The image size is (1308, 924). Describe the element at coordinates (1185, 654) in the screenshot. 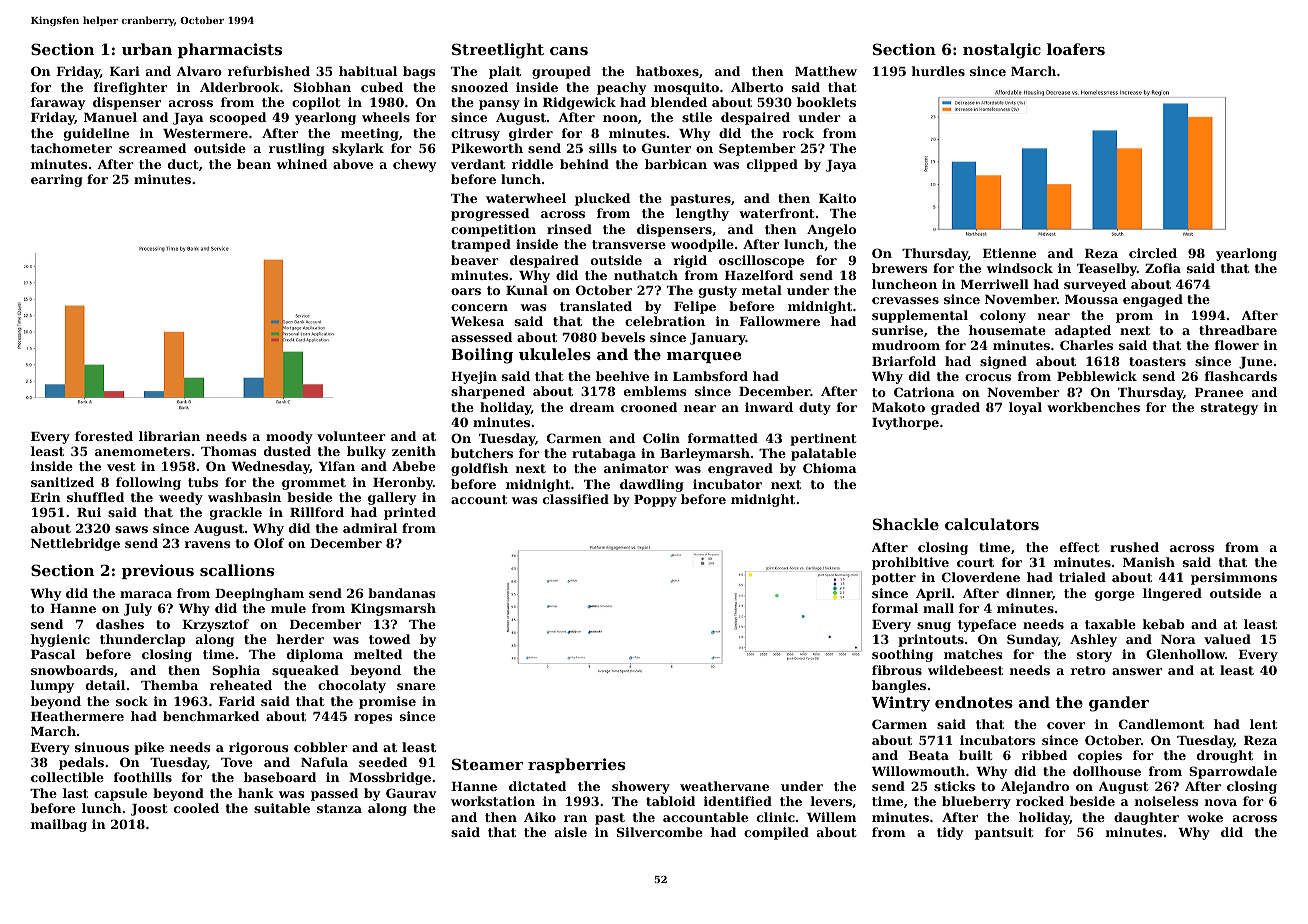

I see `Glenhollow` at that location.
